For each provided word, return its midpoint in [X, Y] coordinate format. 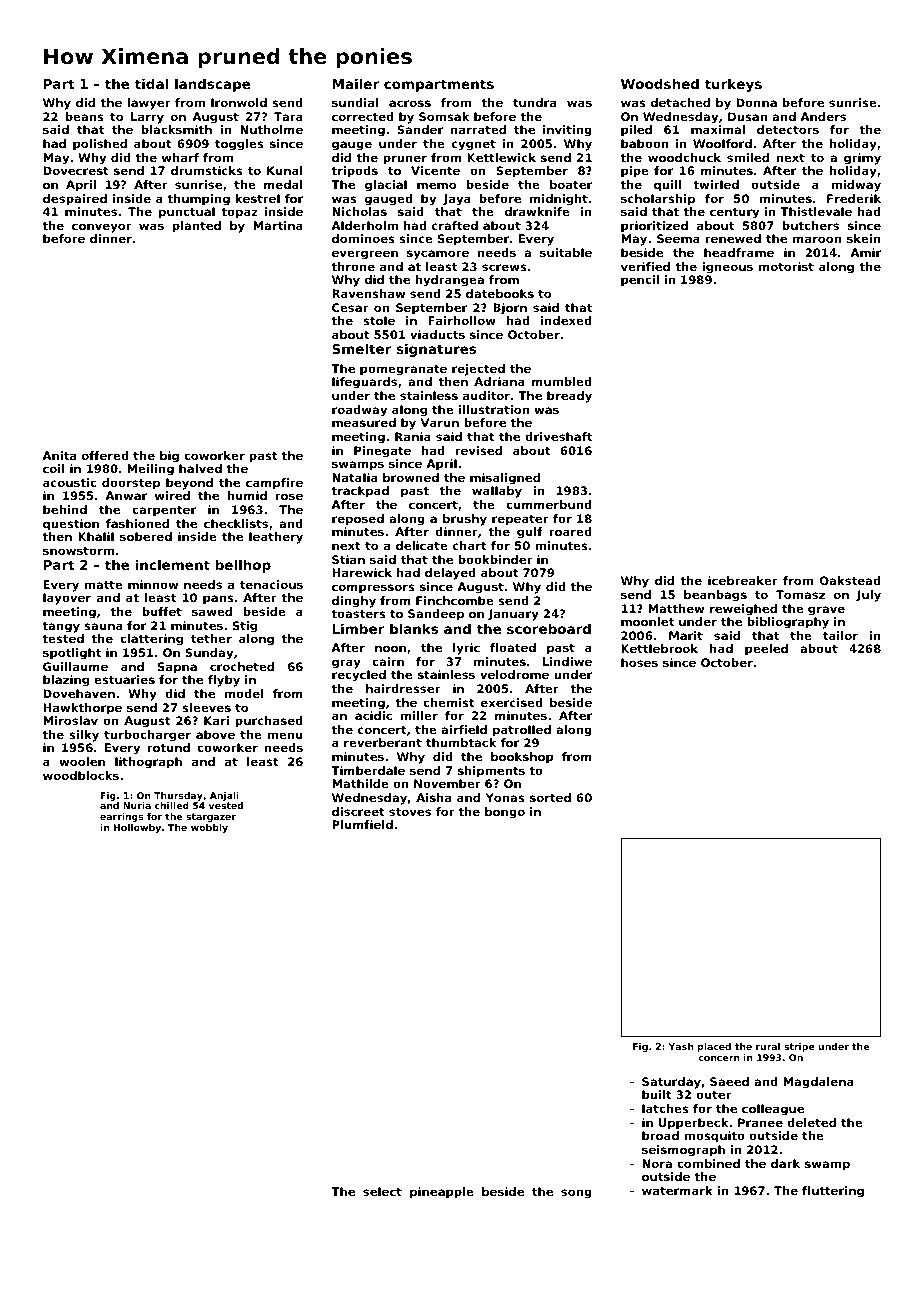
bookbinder [495, 559]
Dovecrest [76, 170]
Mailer [355, 83]
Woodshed [660, 83]
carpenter [164, 511]
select [382, 1191]
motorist [786, 266]
